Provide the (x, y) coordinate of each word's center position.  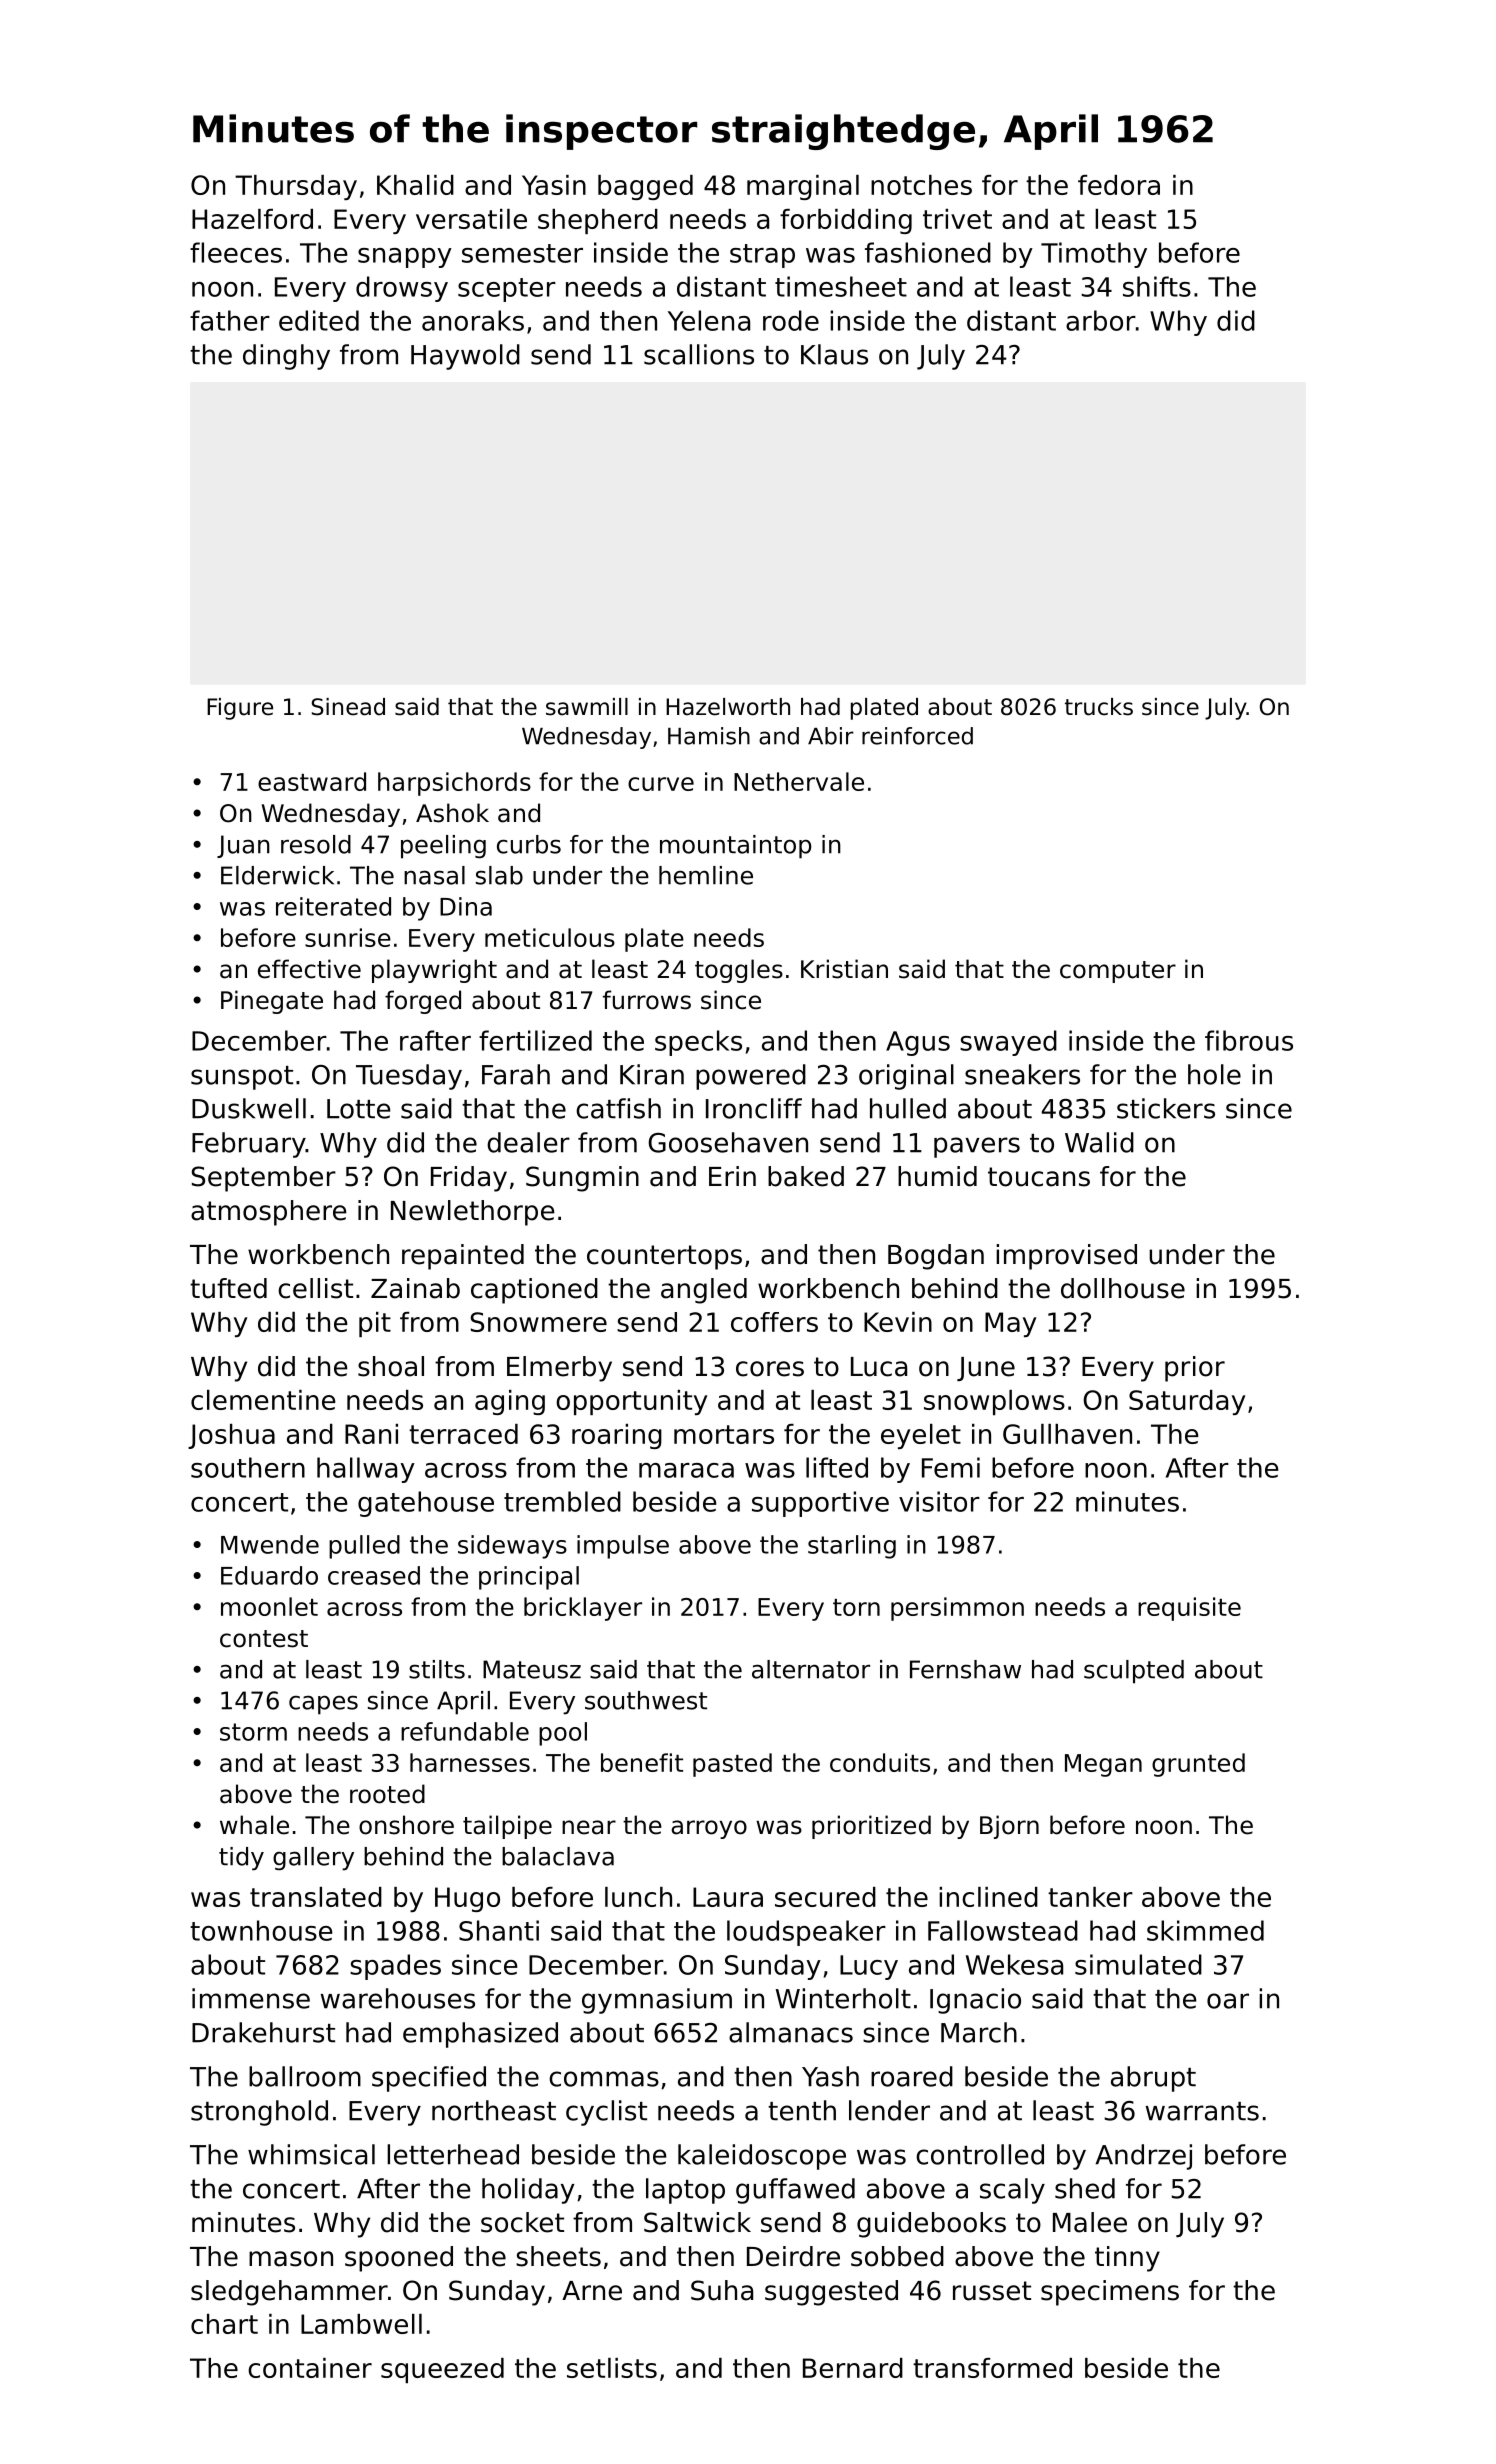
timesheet (841, 286)
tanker (1090, 1897)
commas (604, 2079)
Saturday (1187, 1402)
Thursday (296, 187)
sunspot (242, 1078)
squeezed (442, 2370)
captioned (534, 1291)
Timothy (1094, 255)
